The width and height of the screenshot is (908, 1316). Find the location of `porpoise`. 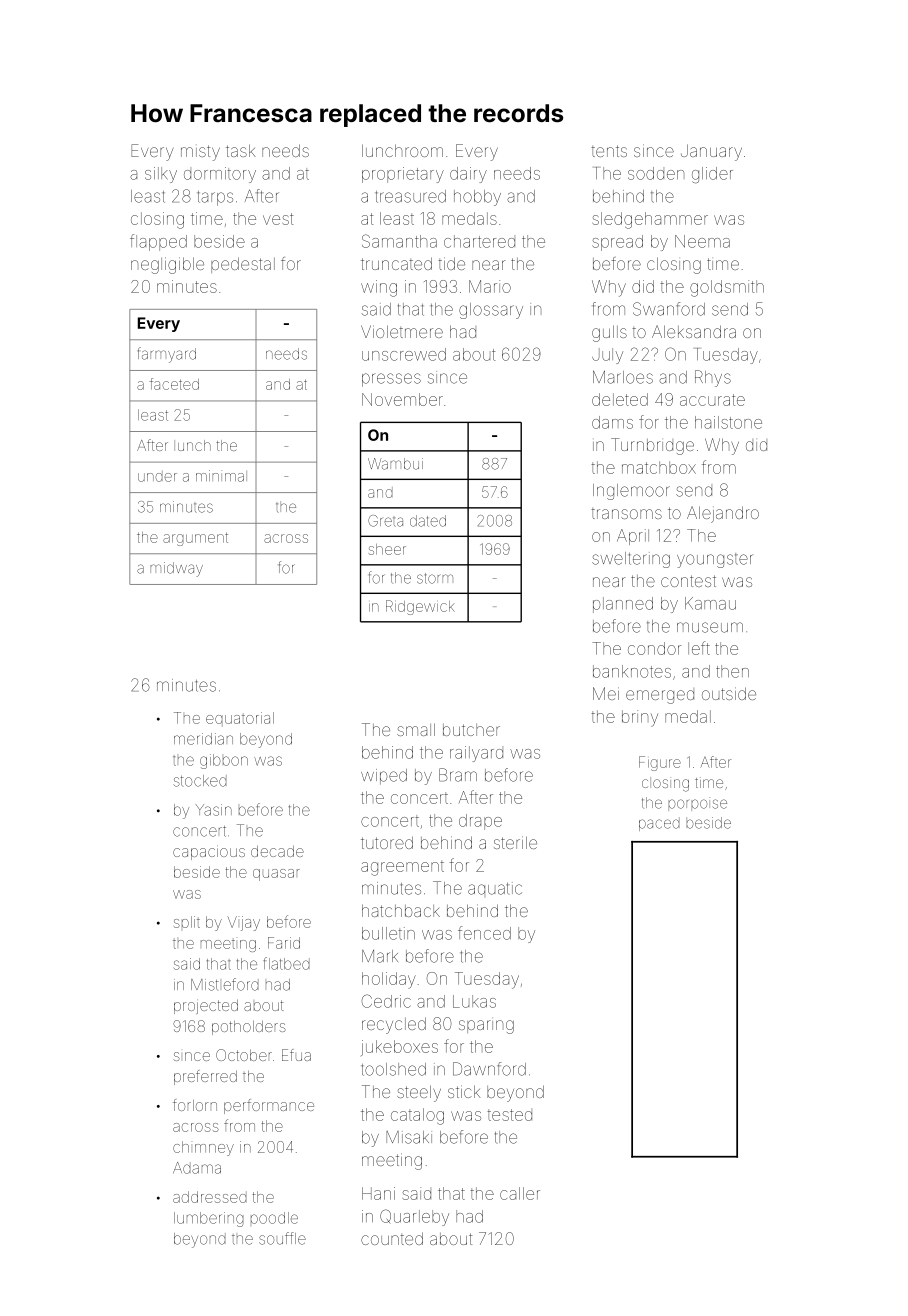

porpoise is located at coordinates (697, 804).
